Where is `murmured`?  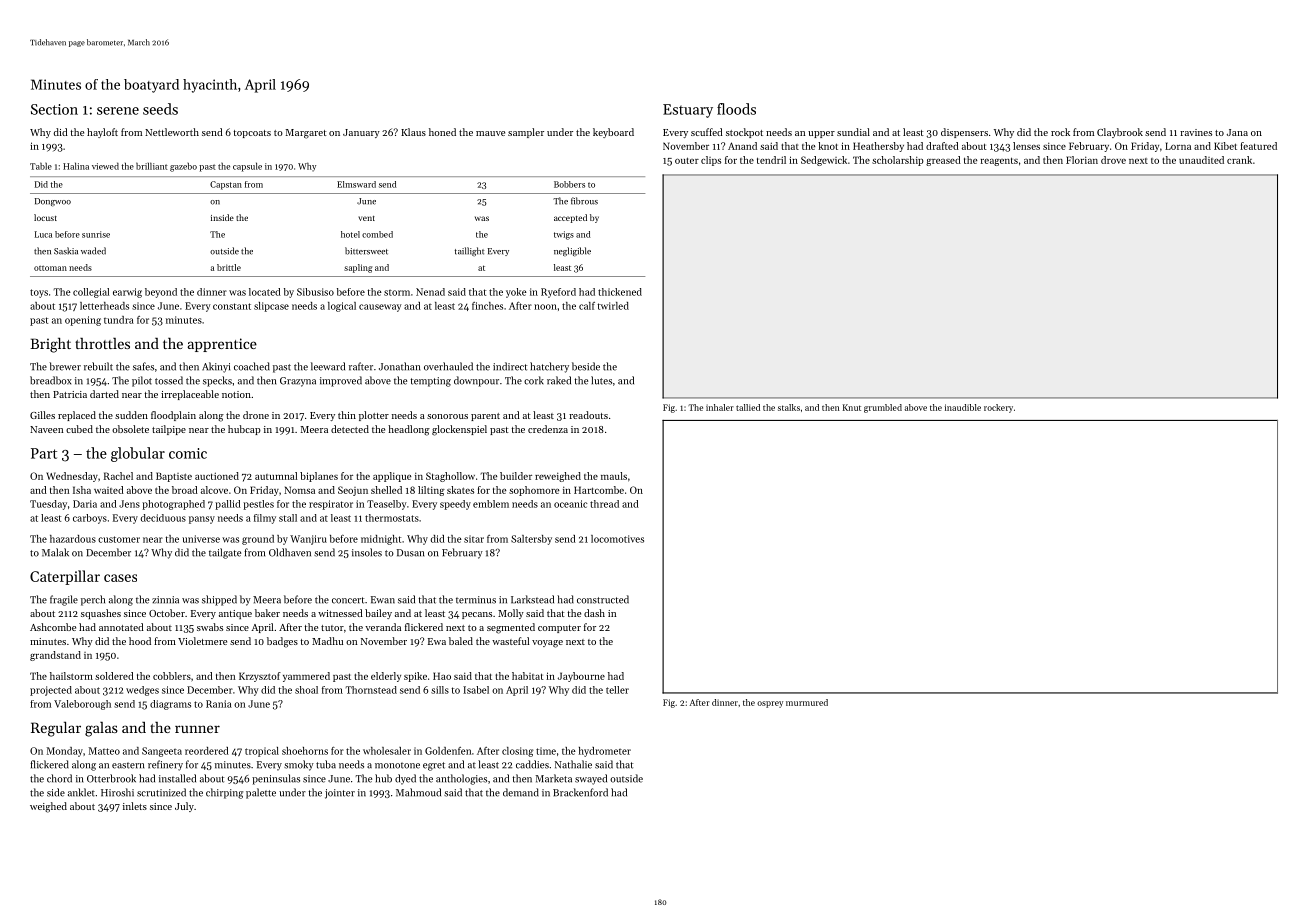
murmured is located at coordinates (807, 702).
